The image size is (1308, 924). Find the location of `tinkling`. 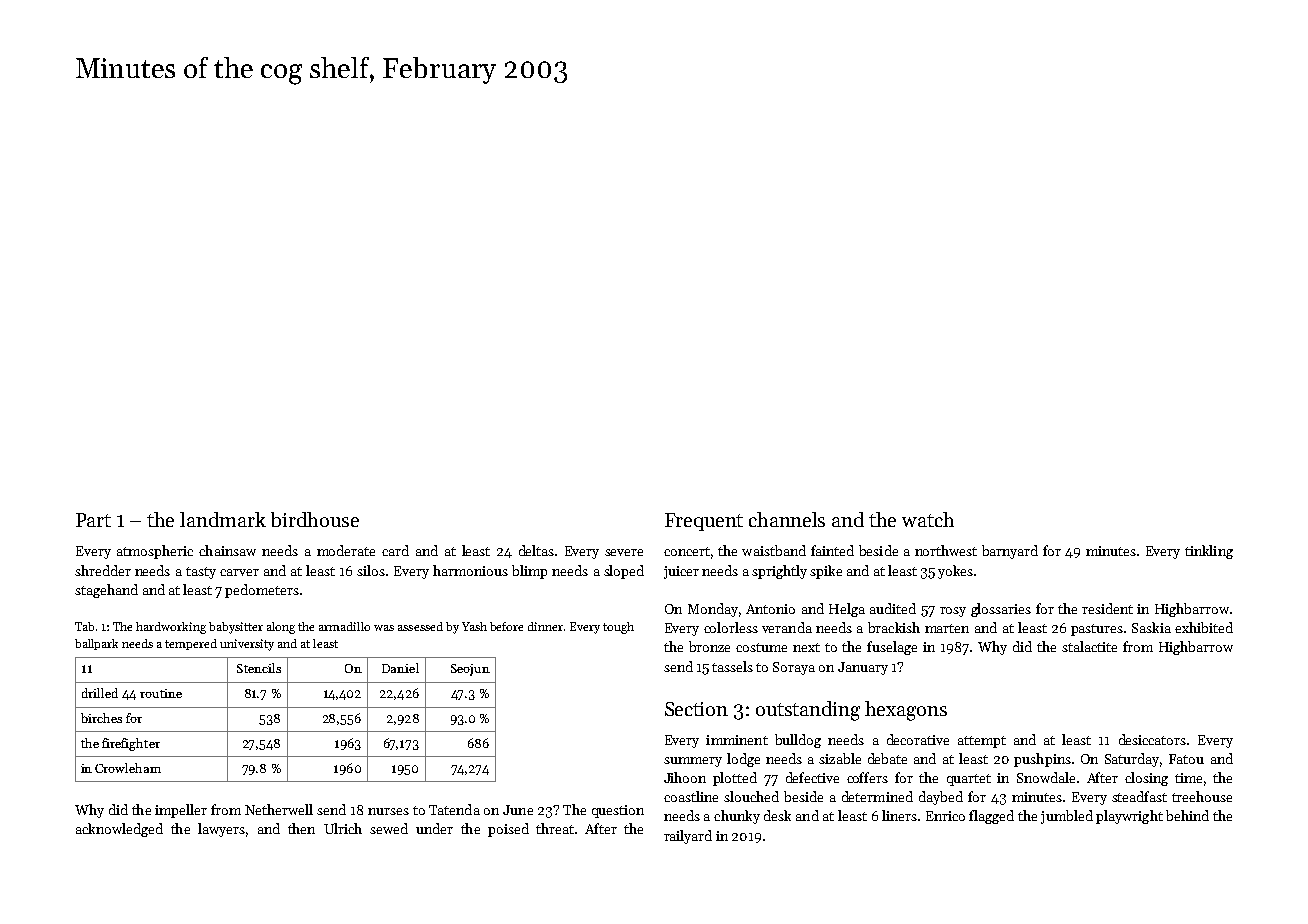

tinkling is located at coordinates (1209, 552).
